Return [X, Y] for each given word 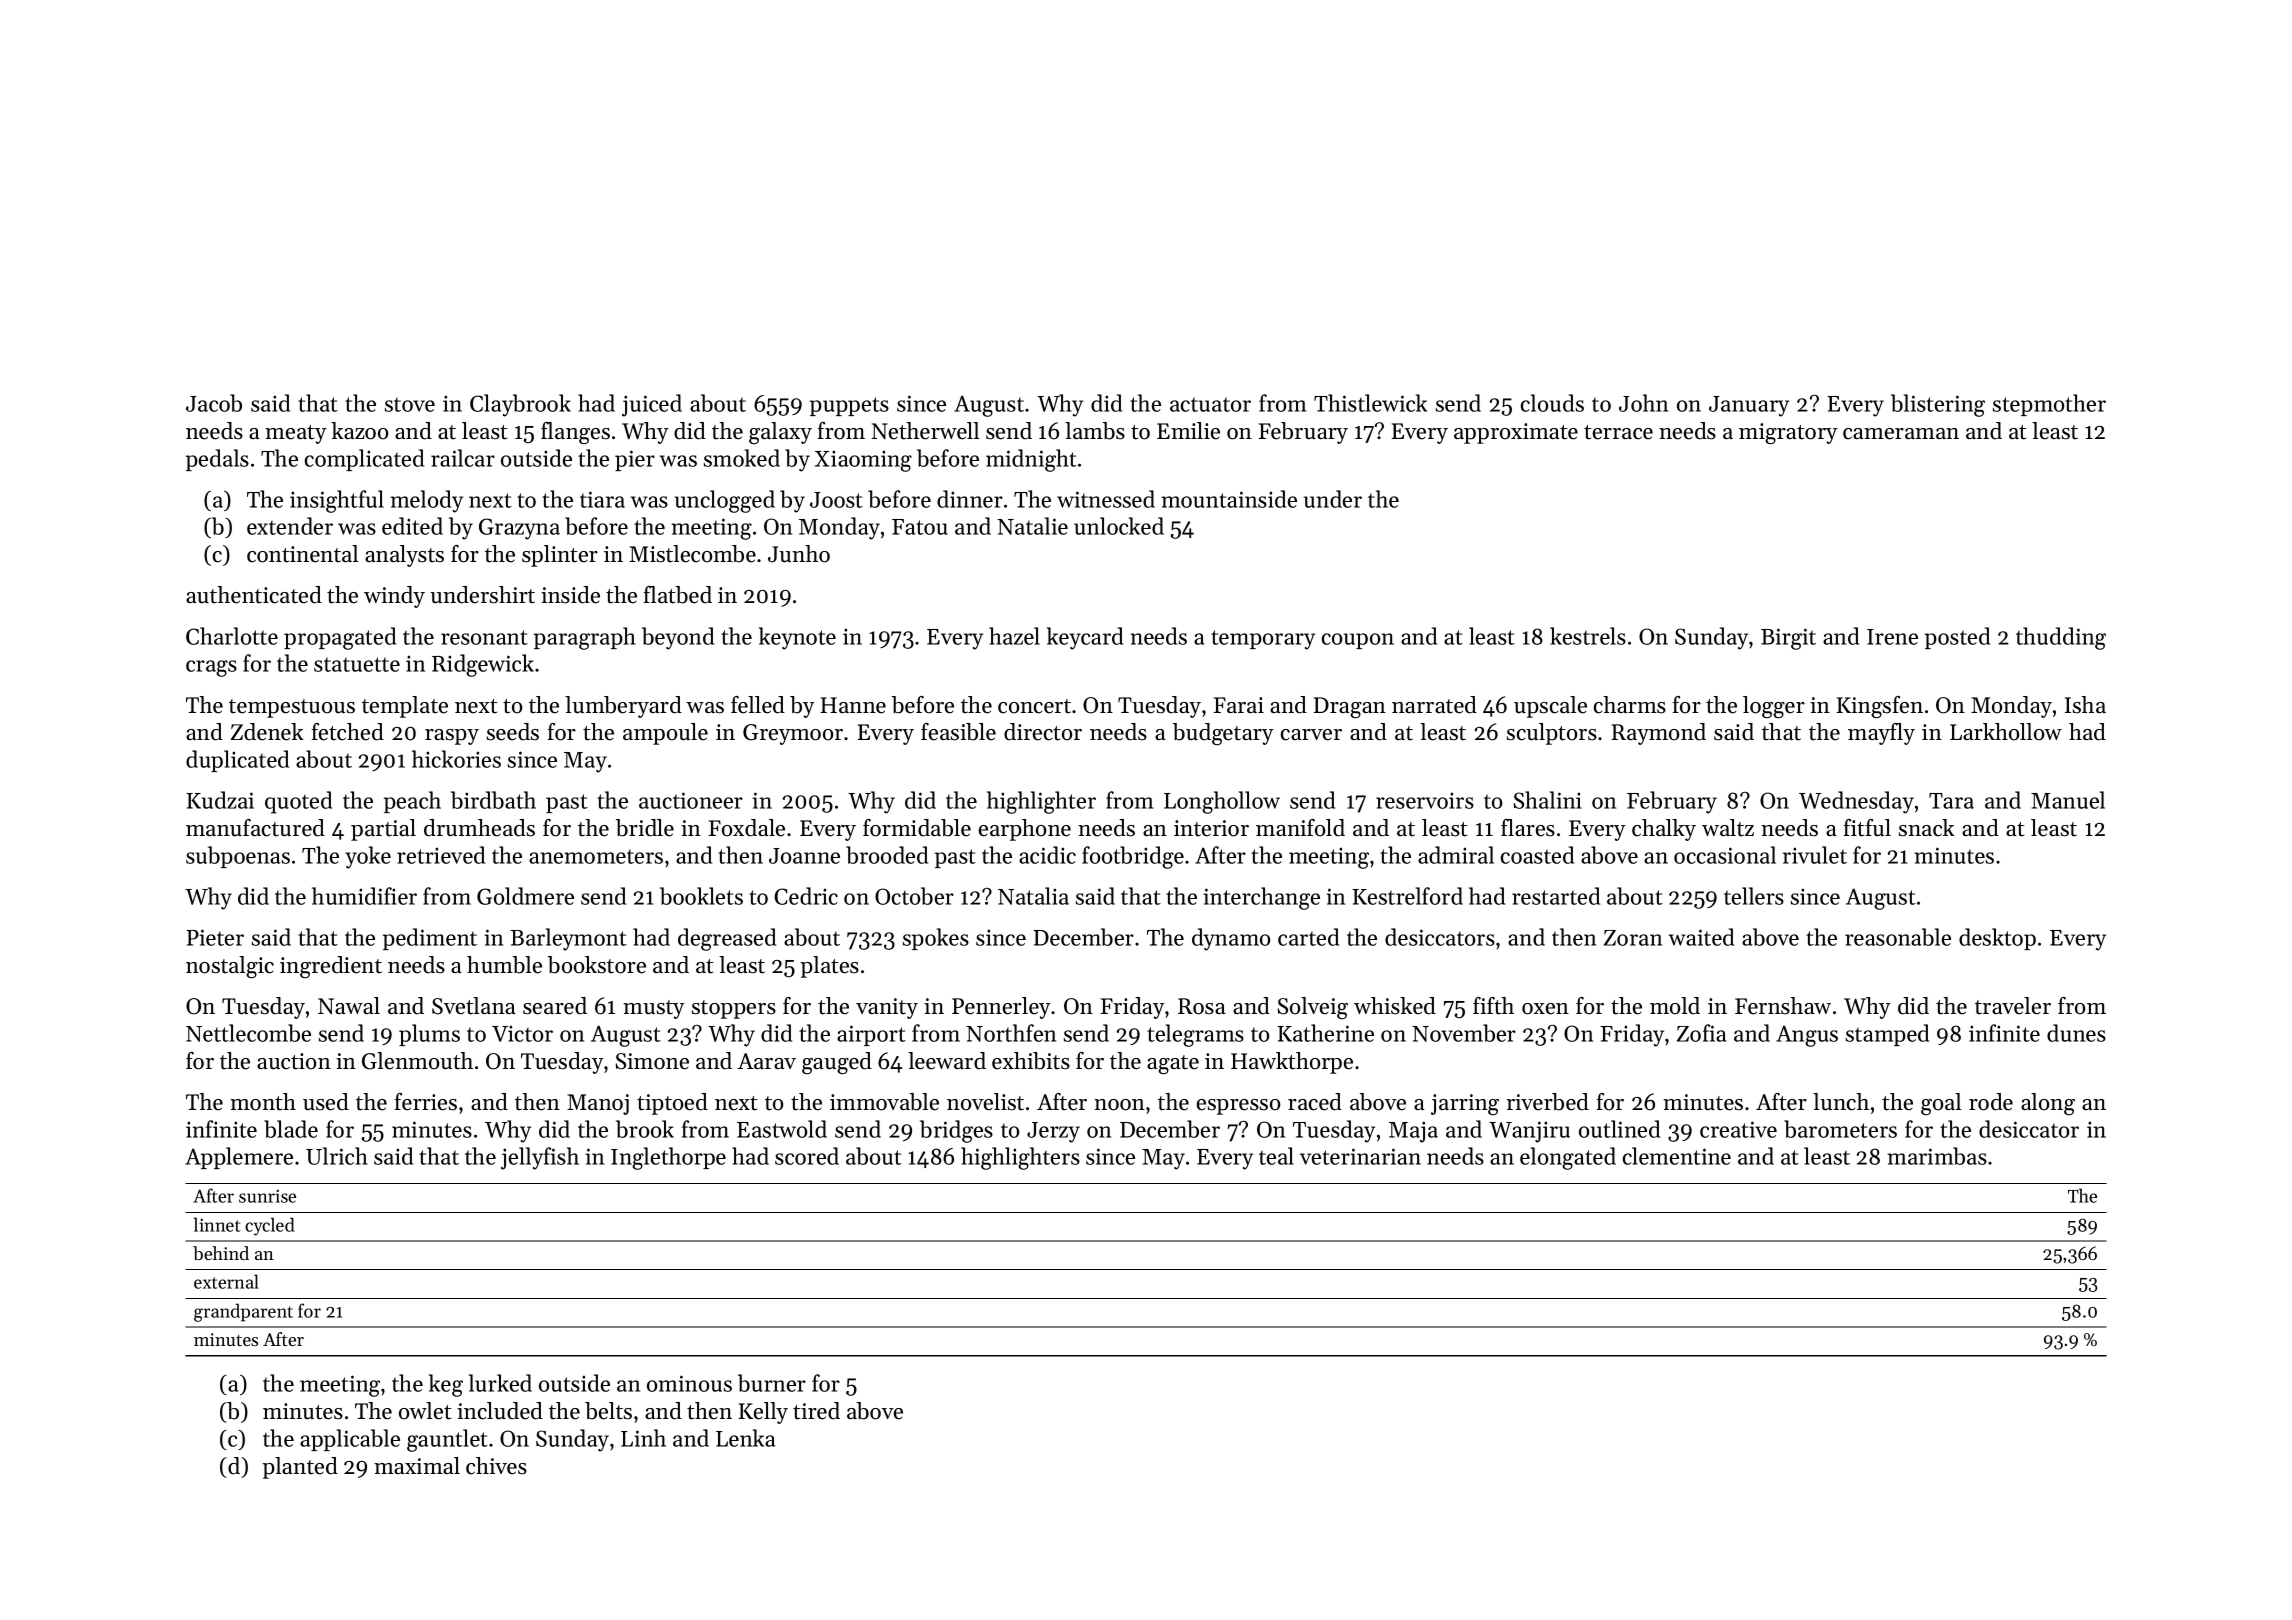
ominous [689, 1383]
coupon [1358, 641]
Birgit [1788, 639]
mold [1675, 1006]
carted [1308, 937]
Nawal [349, 1005]
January [1749, 406]
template [405, 707]
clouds [1552, 403]
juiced [652, 405]
